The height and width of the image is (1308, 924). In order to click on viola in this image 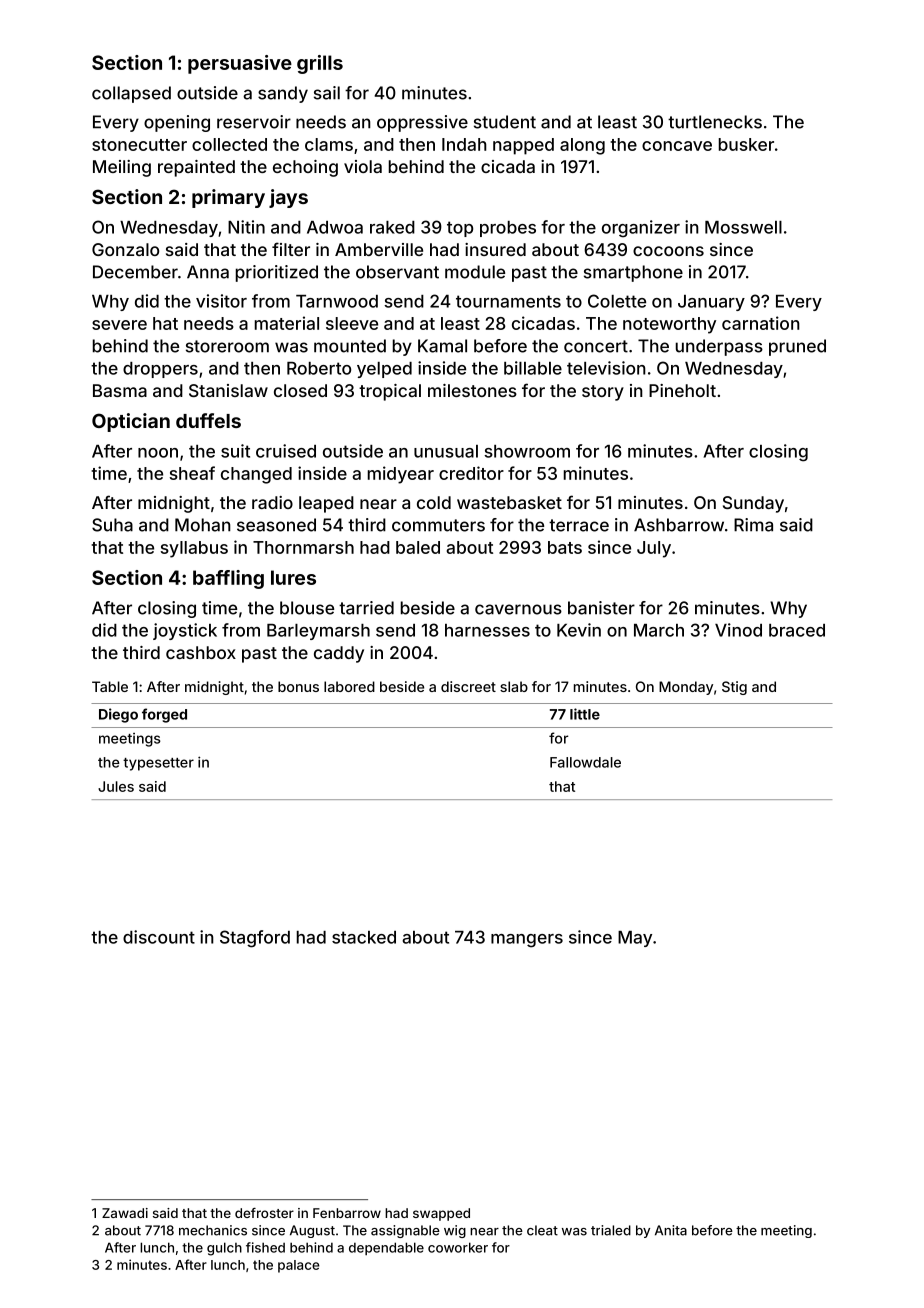, I will do `click(363, 166)`.
